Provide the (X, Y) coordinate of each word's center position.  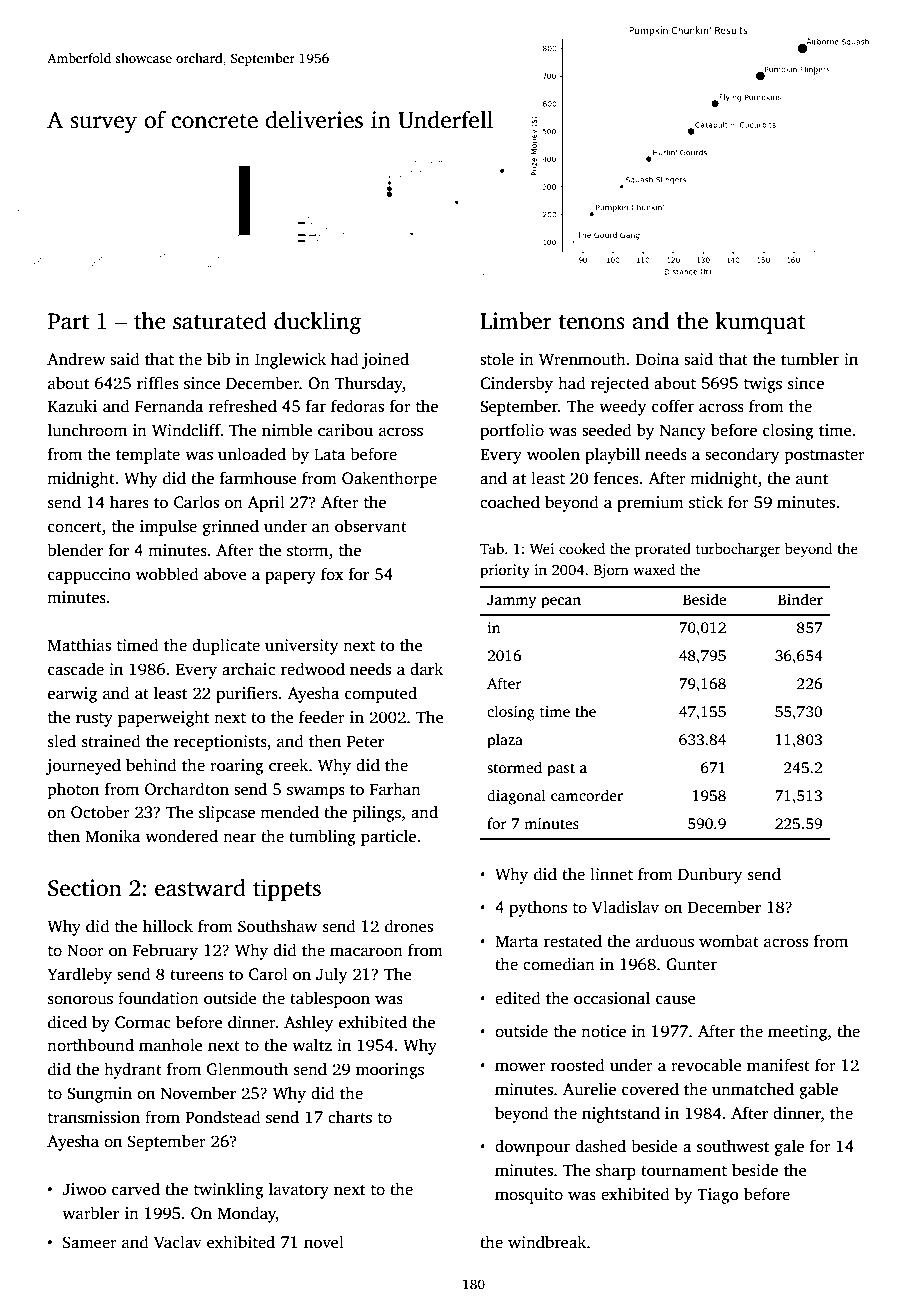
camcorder (587, 795)
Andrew (76, 359)
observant (371, 526)
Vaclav (178, 1242)
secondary (742, 455)
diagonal (516, 797)
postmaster (825, 457)
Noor (85, 950)
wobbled (167, 574)
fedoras (357, 406)
